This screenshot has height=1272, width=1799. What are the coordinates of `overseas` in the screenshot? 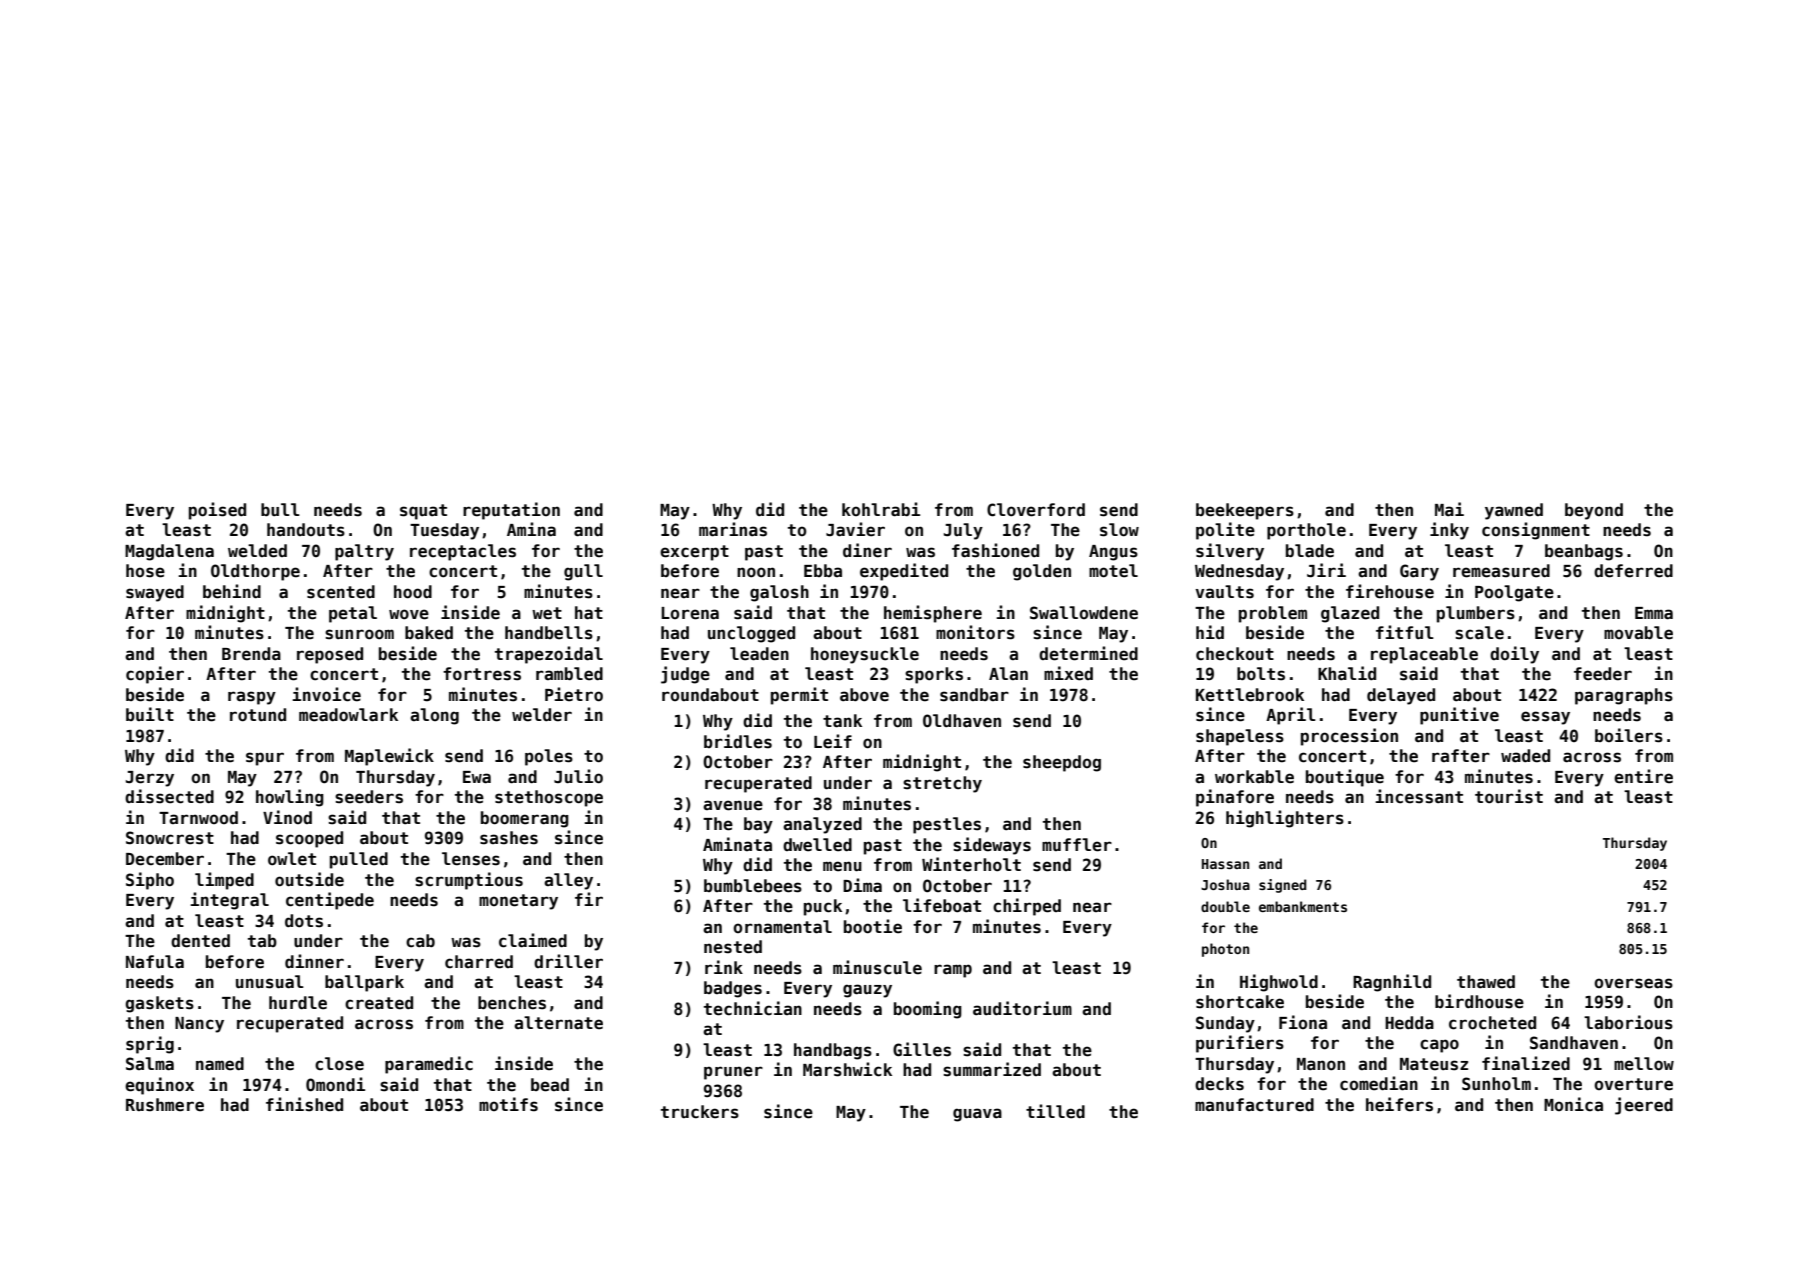 It's located at (1633, 983).
